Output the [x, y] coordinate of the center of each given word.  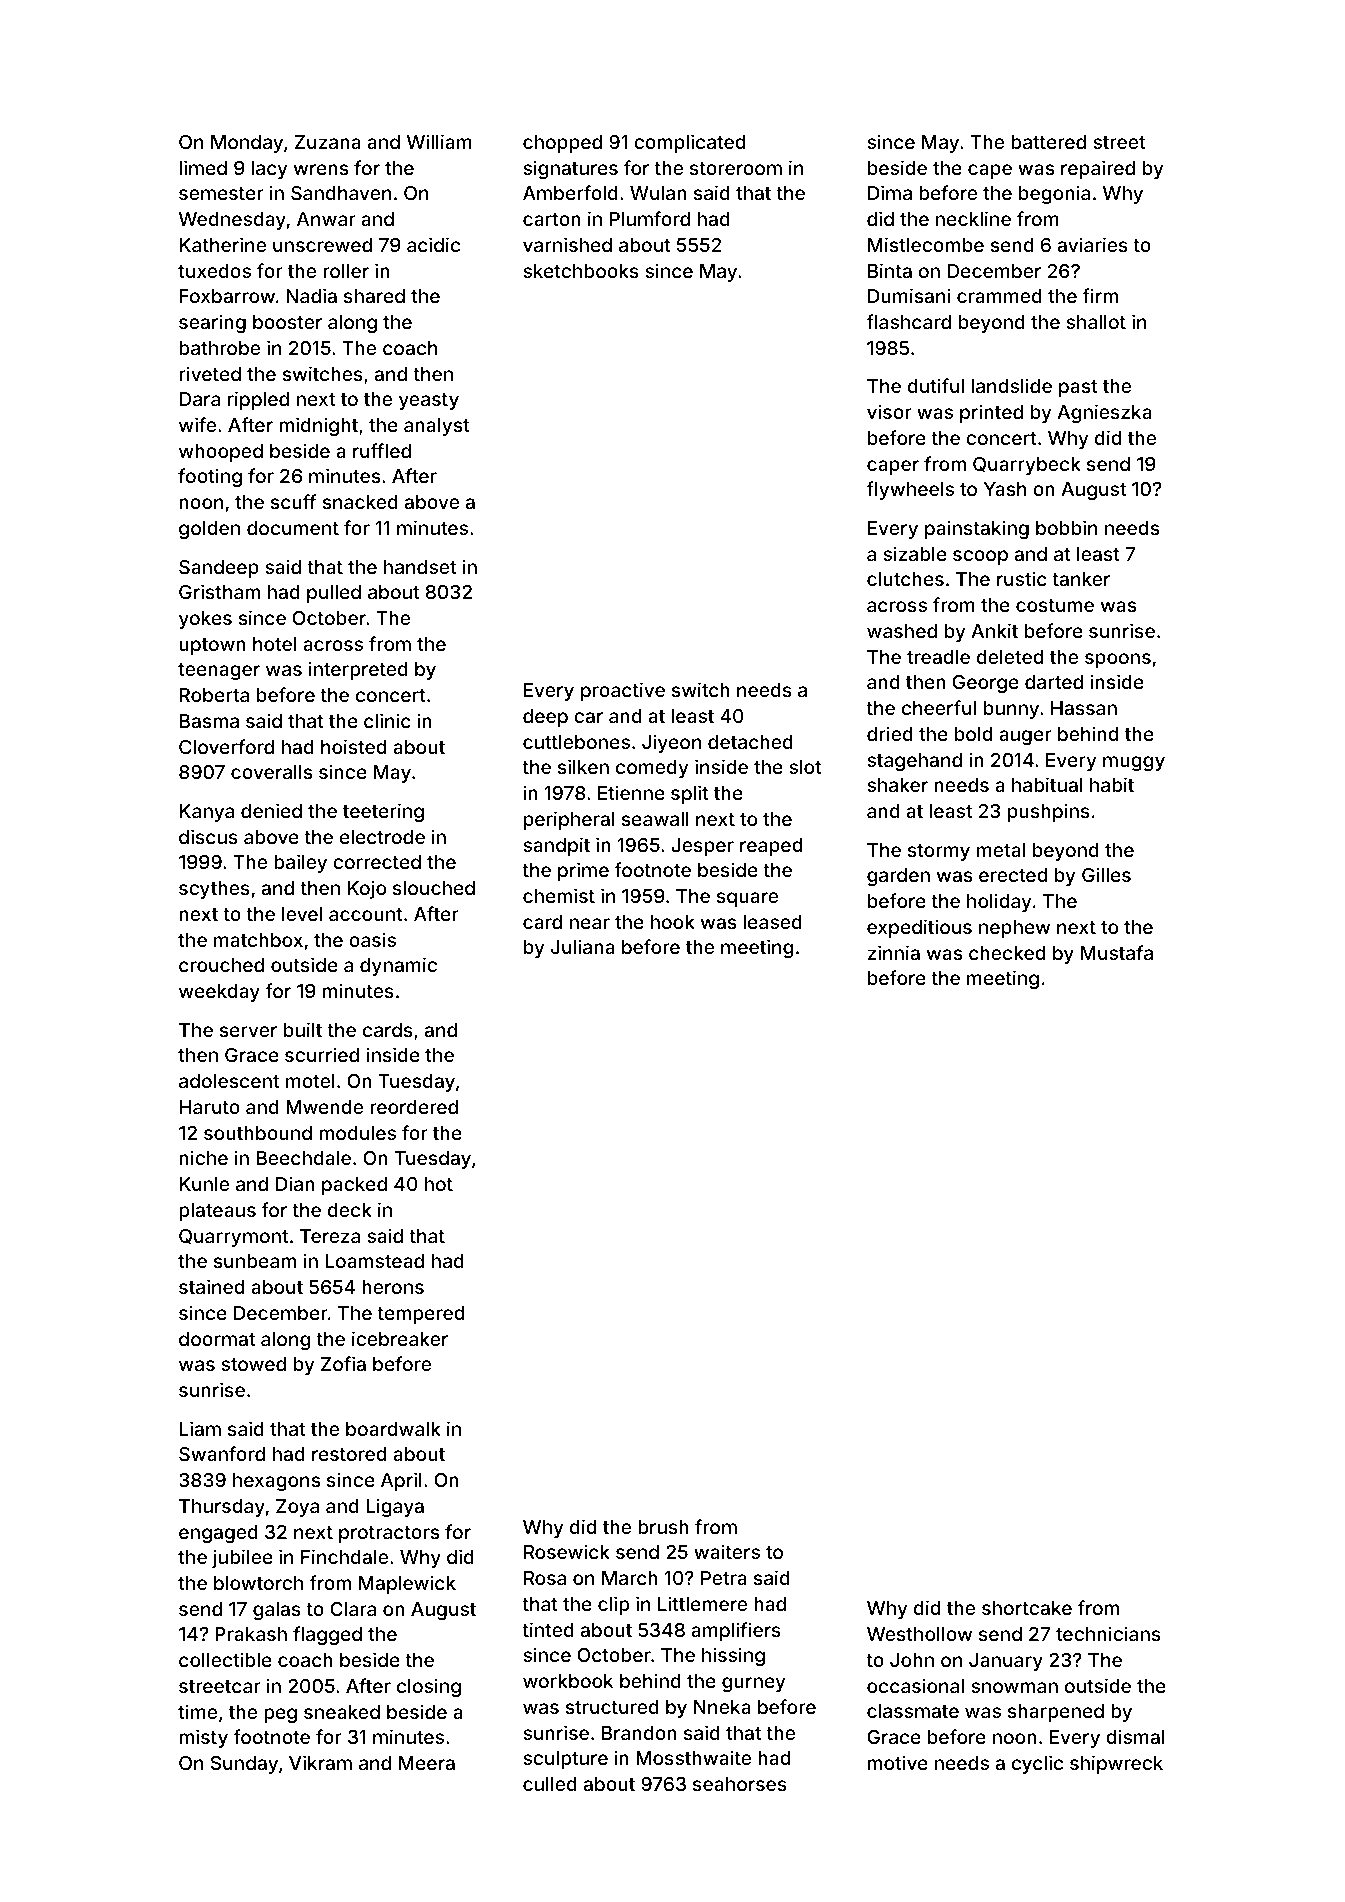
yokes [205, 620]
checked [1007, 953]
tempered [420, 1315]
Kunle [204, 1184]
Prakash [251, 1634]
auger [1025, 737]
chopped [562, 144]
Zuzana [328, 142]
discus [208, 836]
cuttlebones [576, 742]
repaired [1098, 169]
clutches [905, 579]
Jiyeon [671, 743]
